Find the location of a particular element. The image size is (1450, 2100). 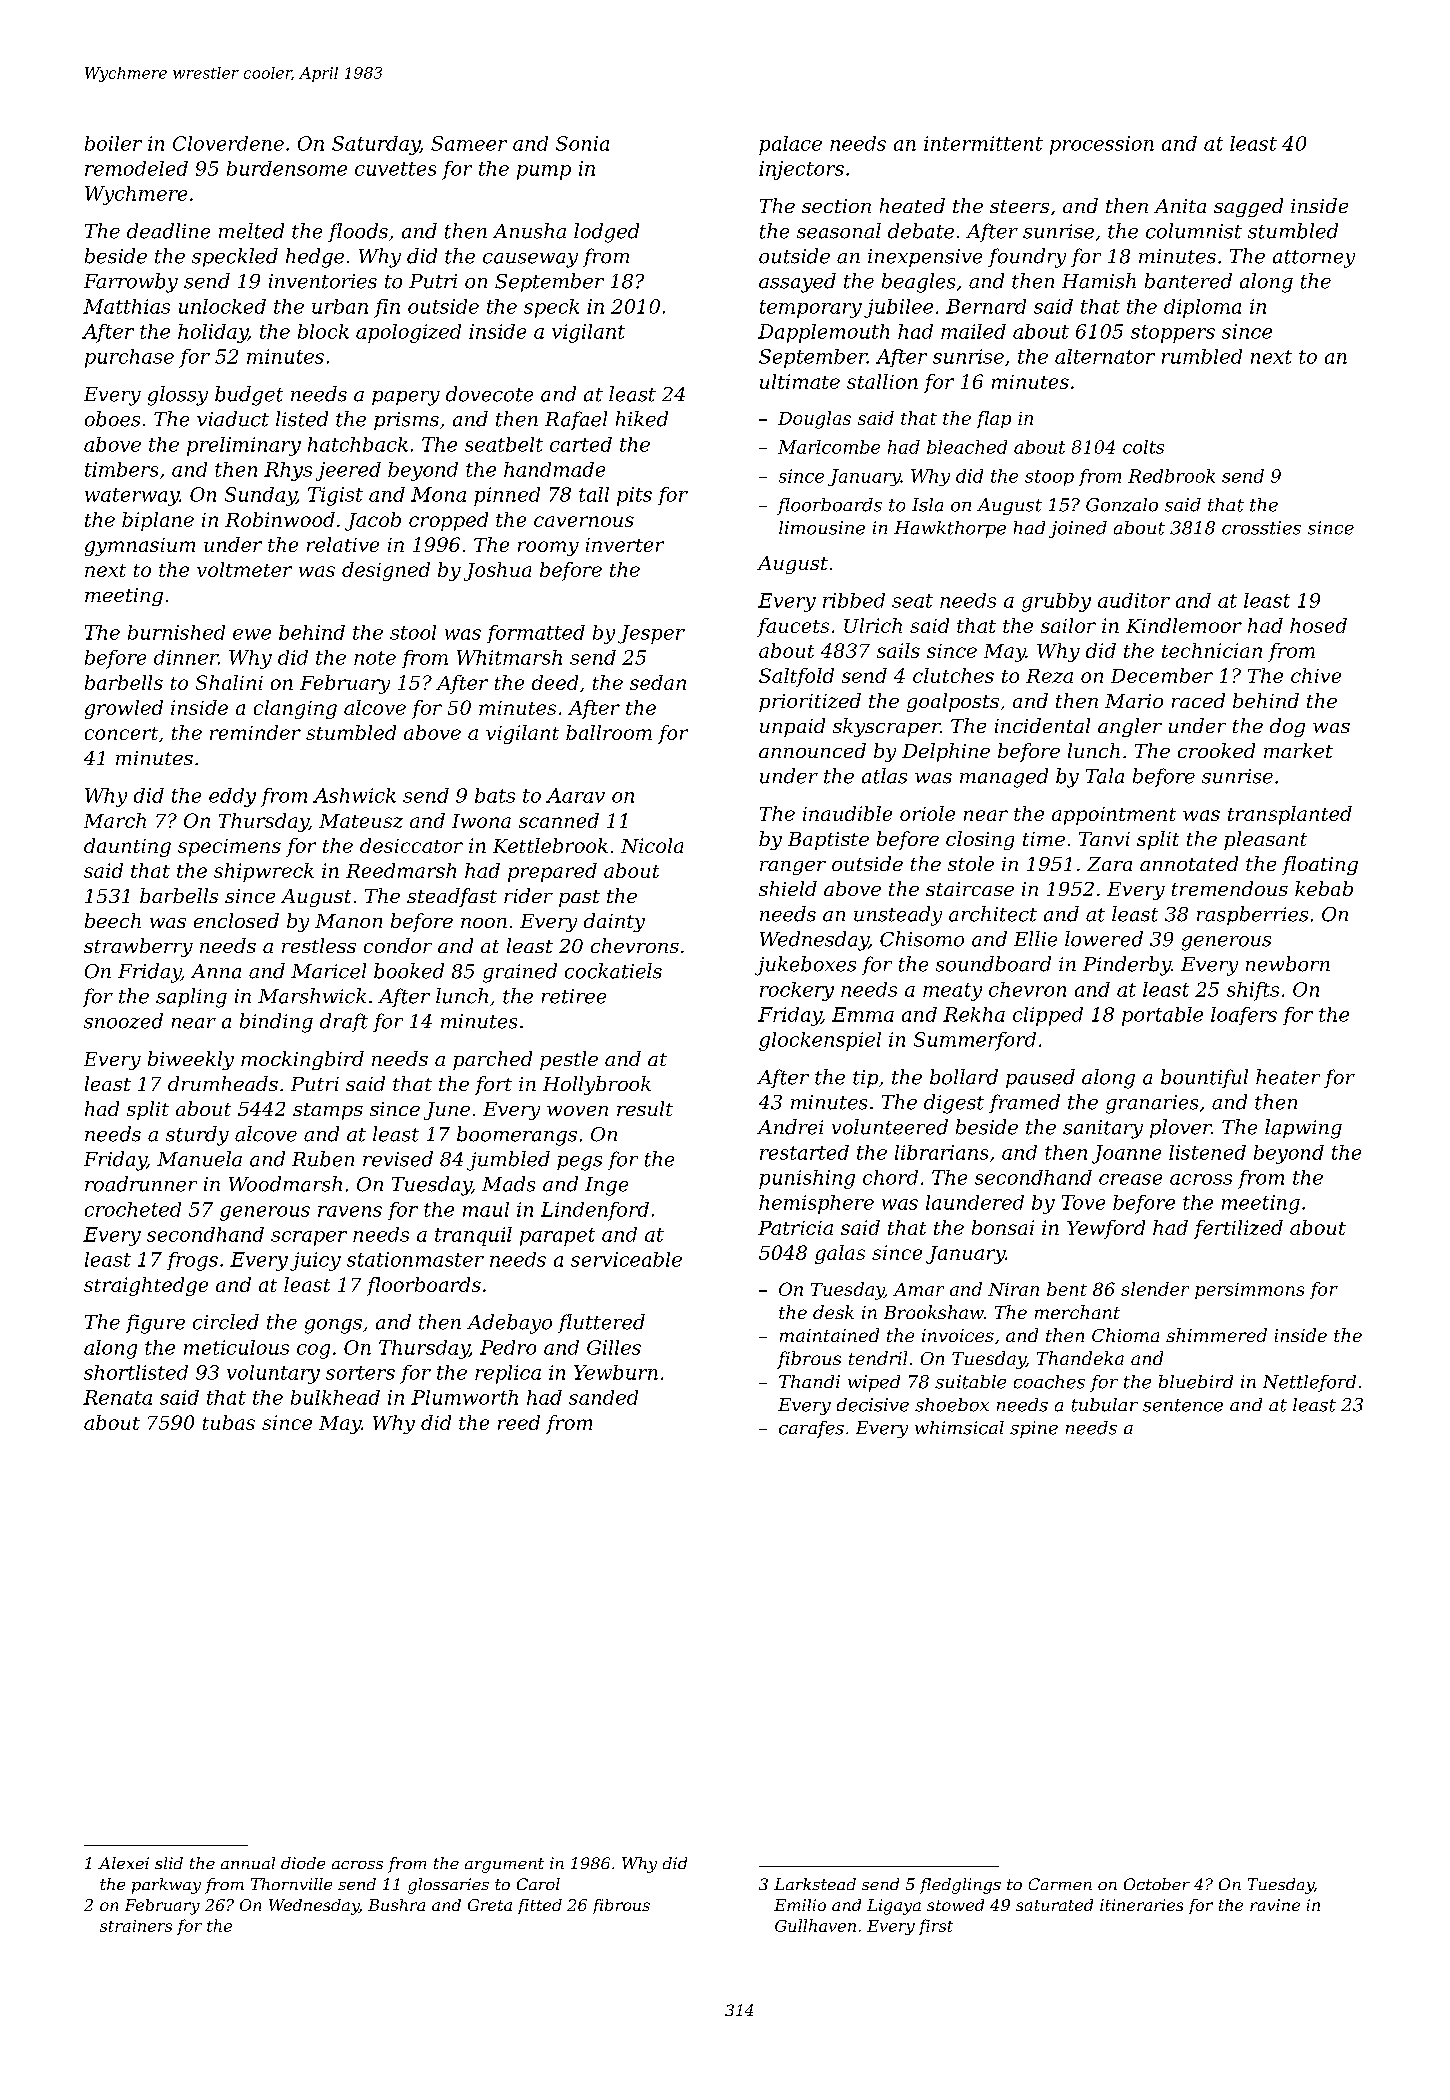

raced is located at coordinates (1198, 700).
